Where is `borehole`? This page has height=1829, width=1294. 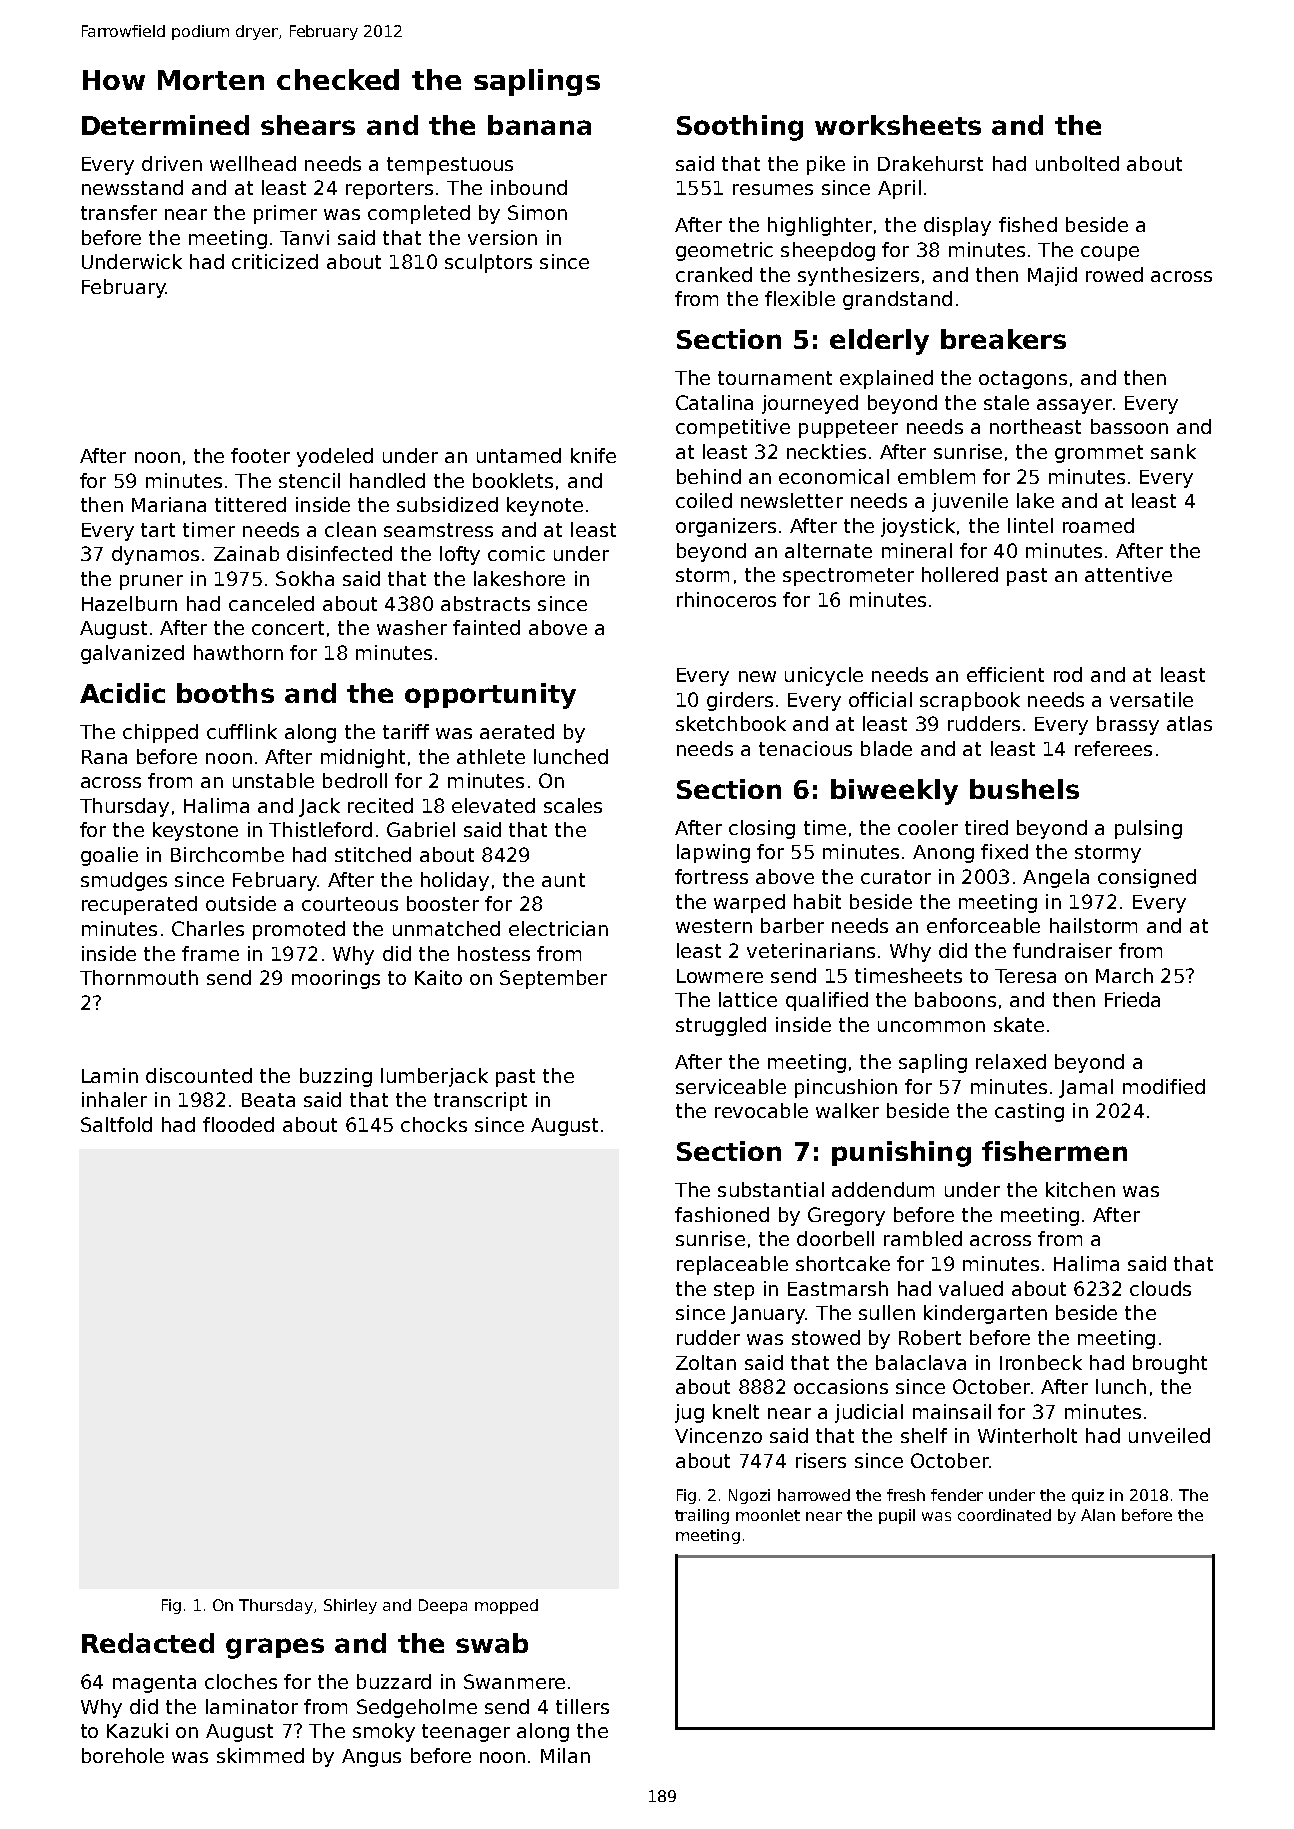
borehole is located at coordinates (123, 1755).
